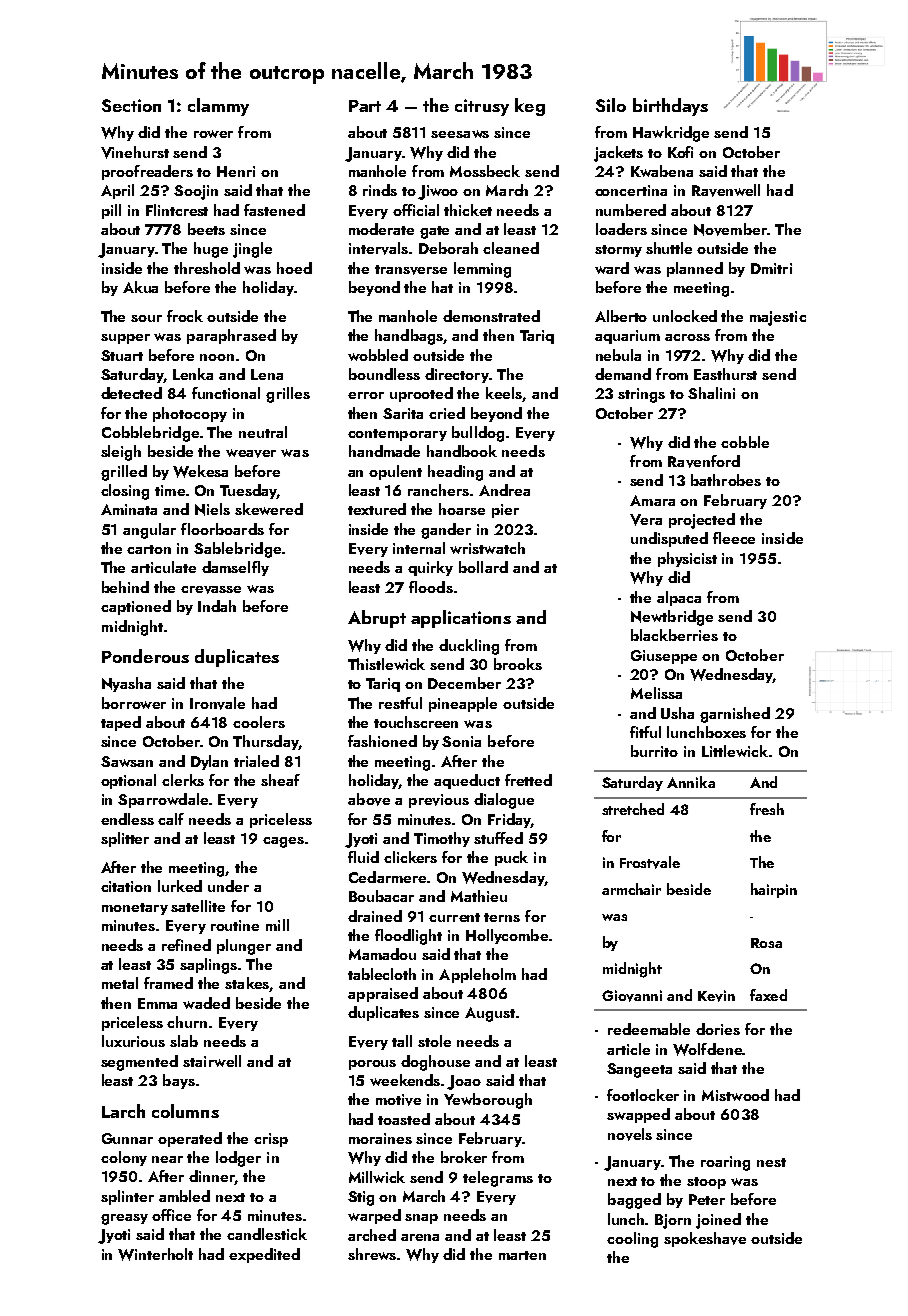  Describe the element at coordinates (382, 954) in the document. I see `Mamadou` at that location.
